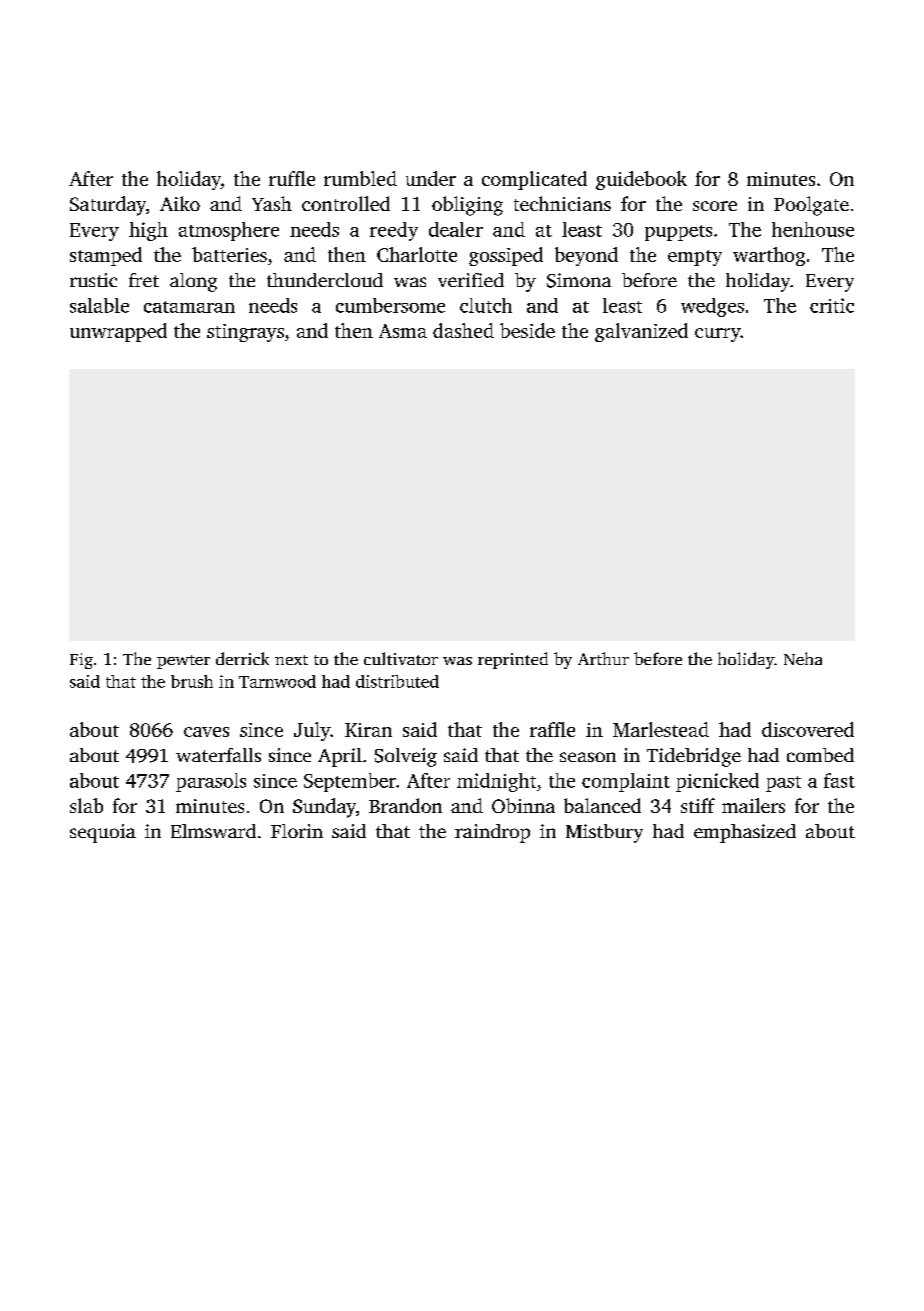 The height and width of the image is (1311, 924). Describe the element at coordinates (103, 833) in the image. I see `sequoia` at that location.
